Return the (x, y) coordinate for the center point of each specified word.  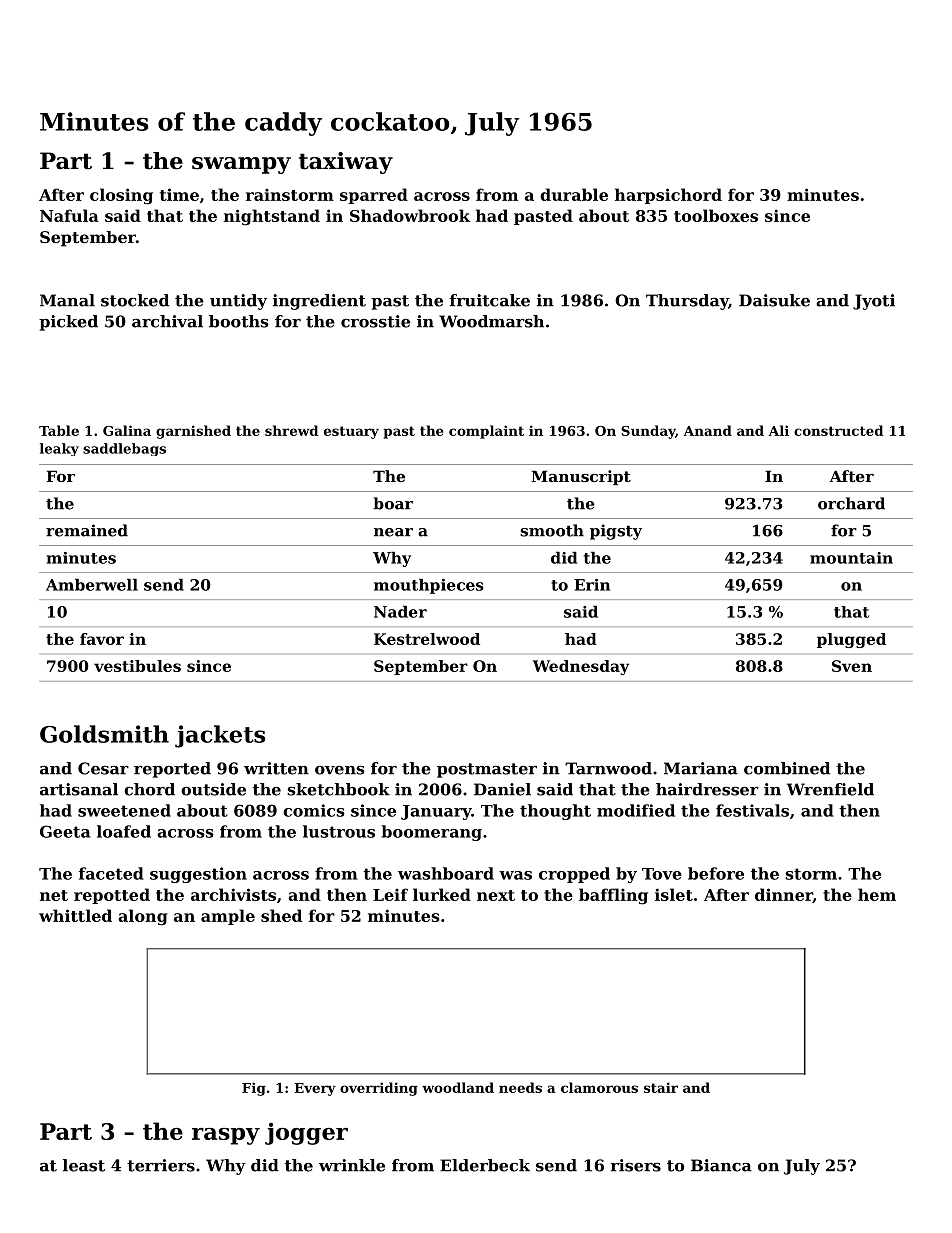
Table (59, 430)
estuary (351, 432)
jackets (220, 736)
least (84, 1165)
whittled (75, 915)
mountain (851, 558)
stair (661, 1087)
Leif (390, 894)
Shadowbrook (410, 215)
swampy (241, 165)
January (436, 812)
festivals (752, 810)
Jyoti (874, 302)
